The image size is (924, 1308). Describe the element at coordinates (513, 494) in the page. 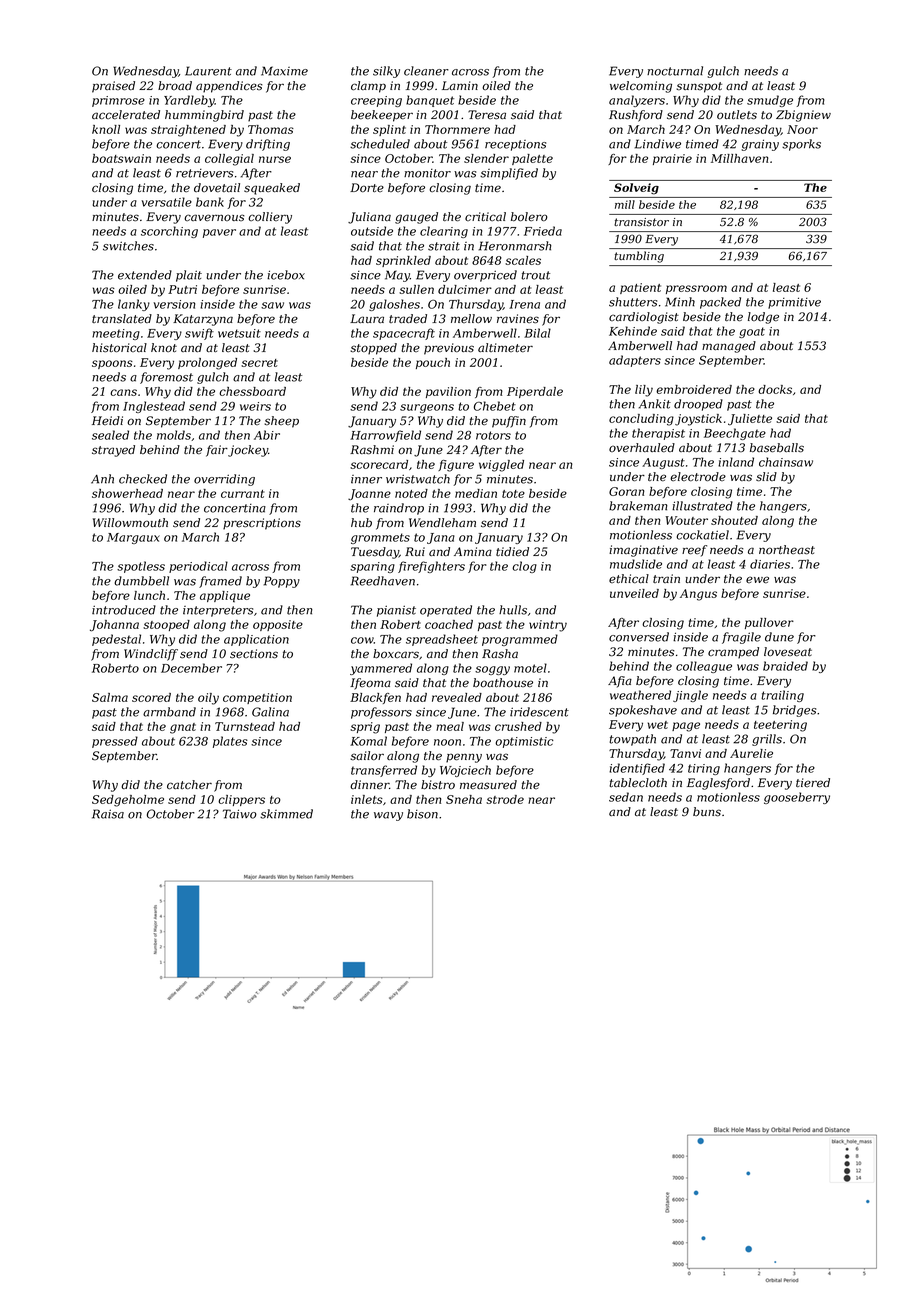

I see `tote` at that location.
